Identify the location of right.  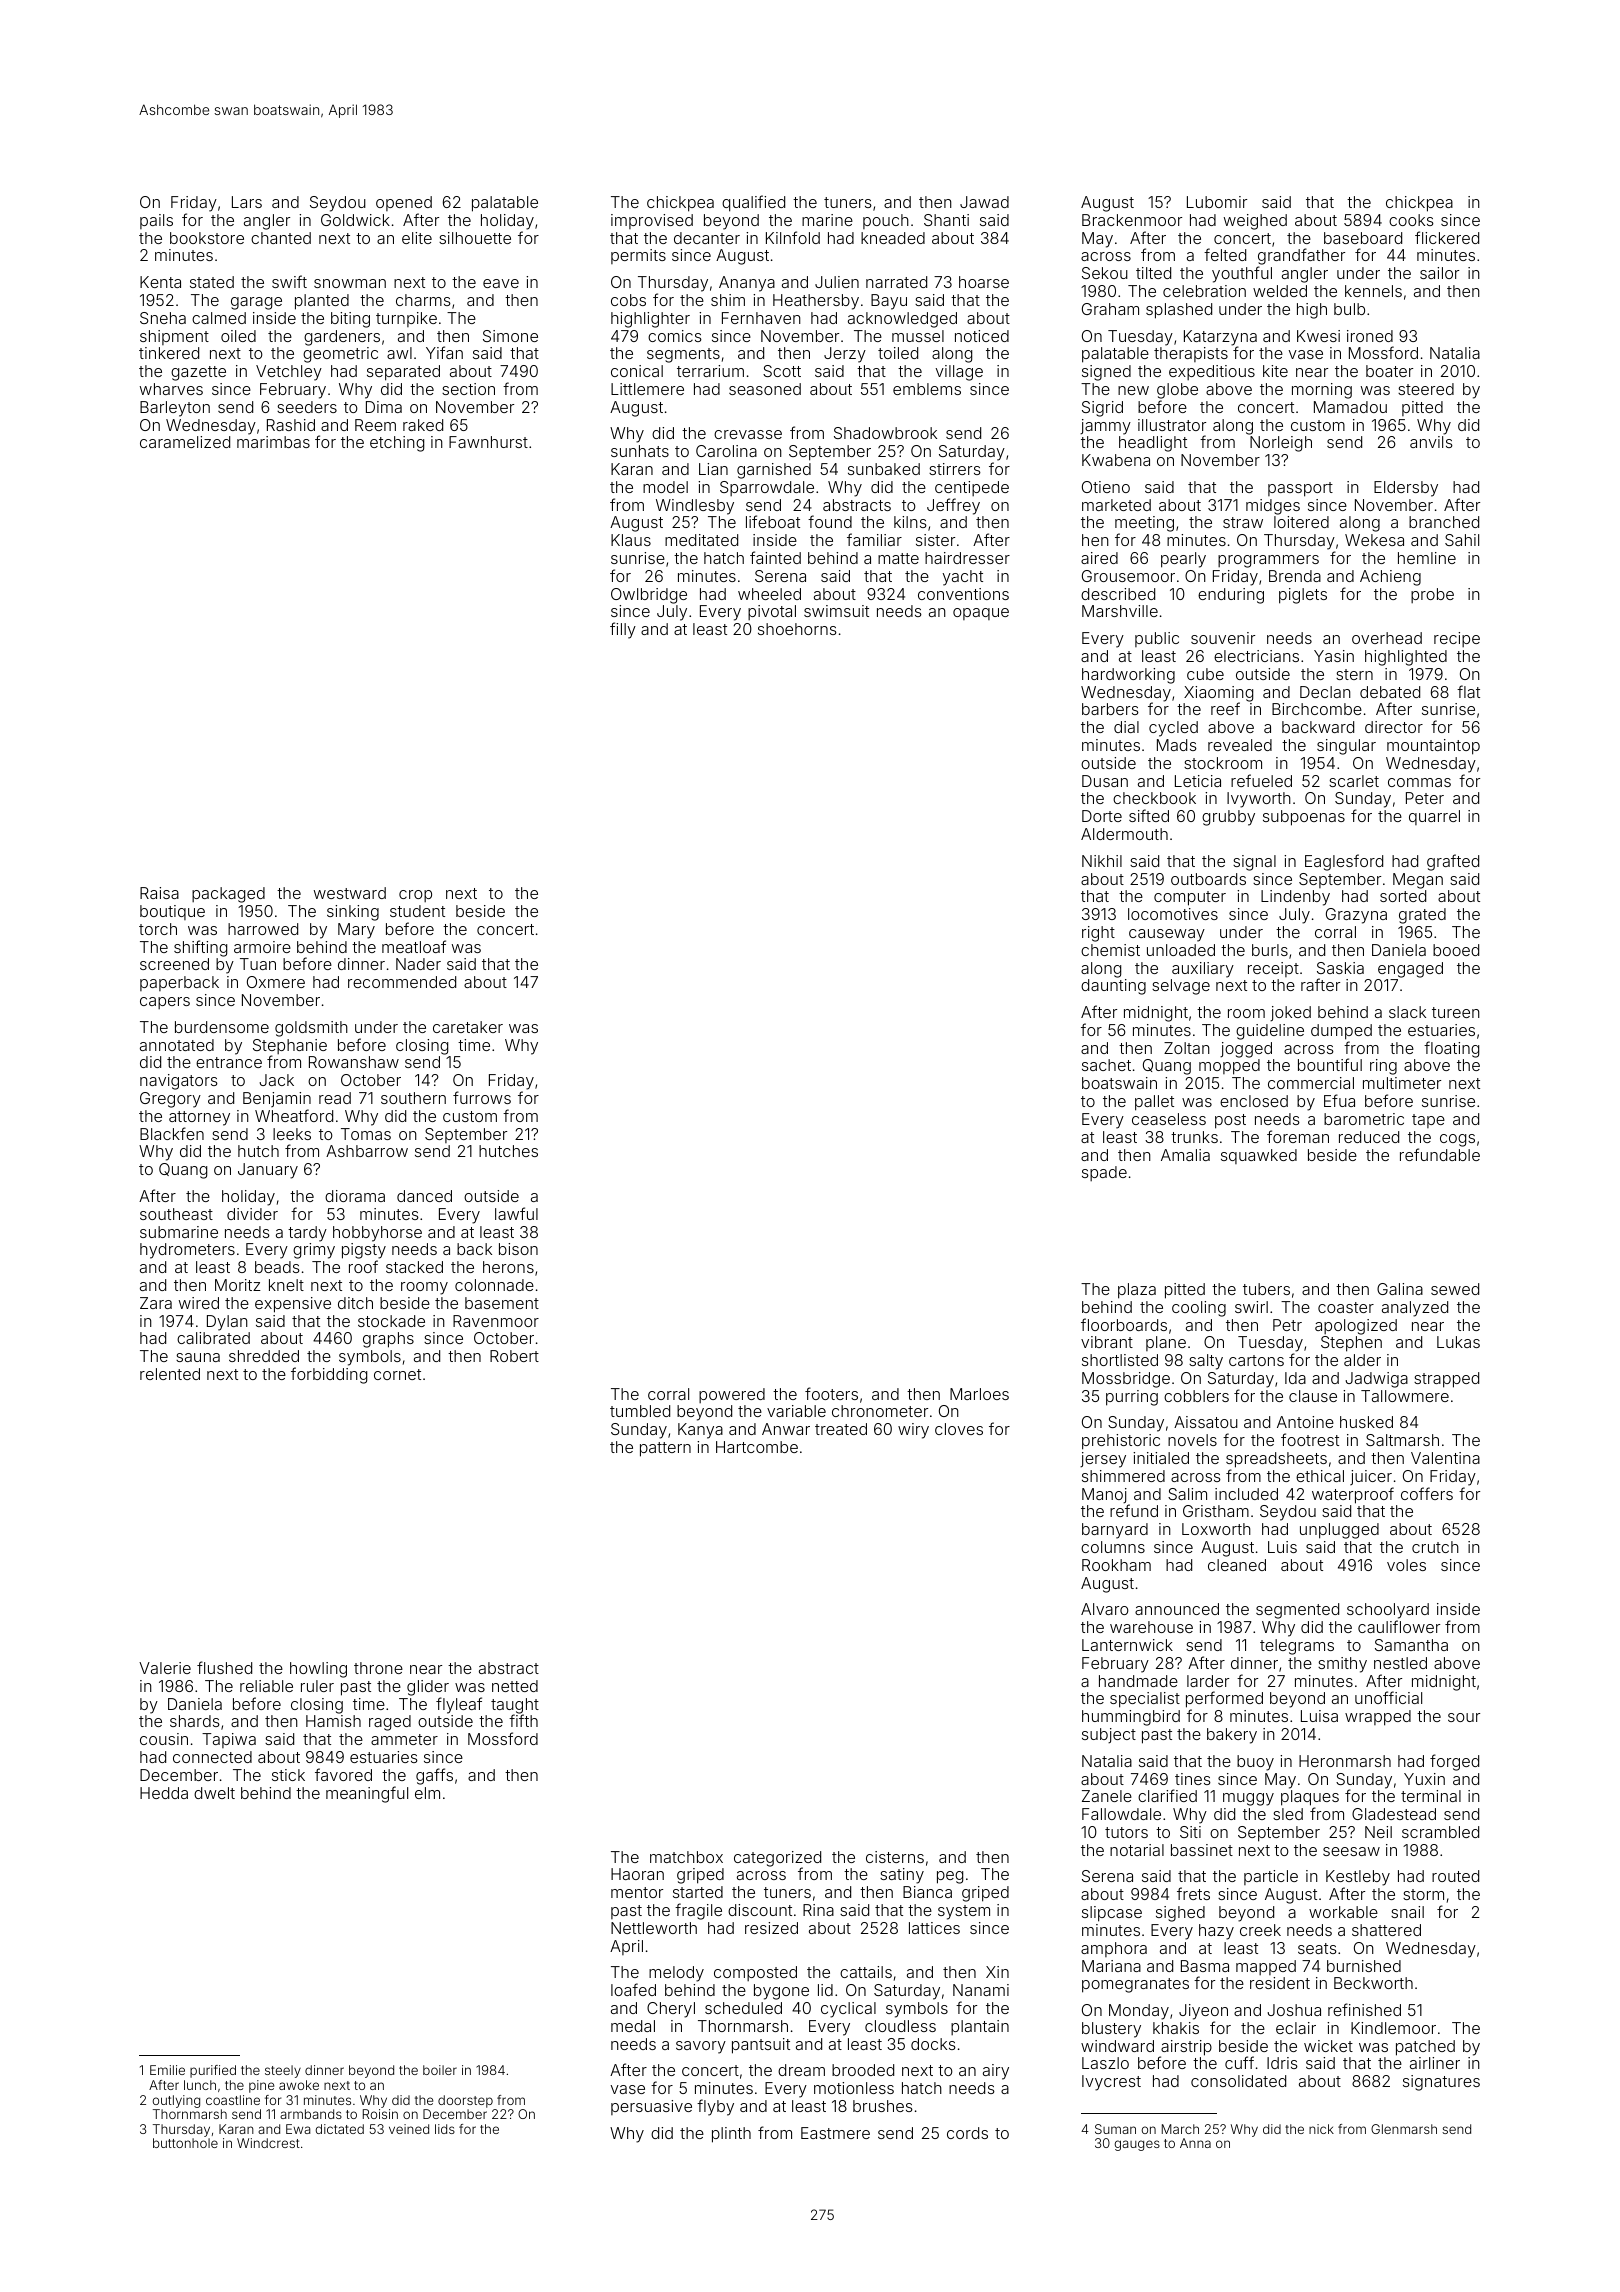
(1098, 934).
